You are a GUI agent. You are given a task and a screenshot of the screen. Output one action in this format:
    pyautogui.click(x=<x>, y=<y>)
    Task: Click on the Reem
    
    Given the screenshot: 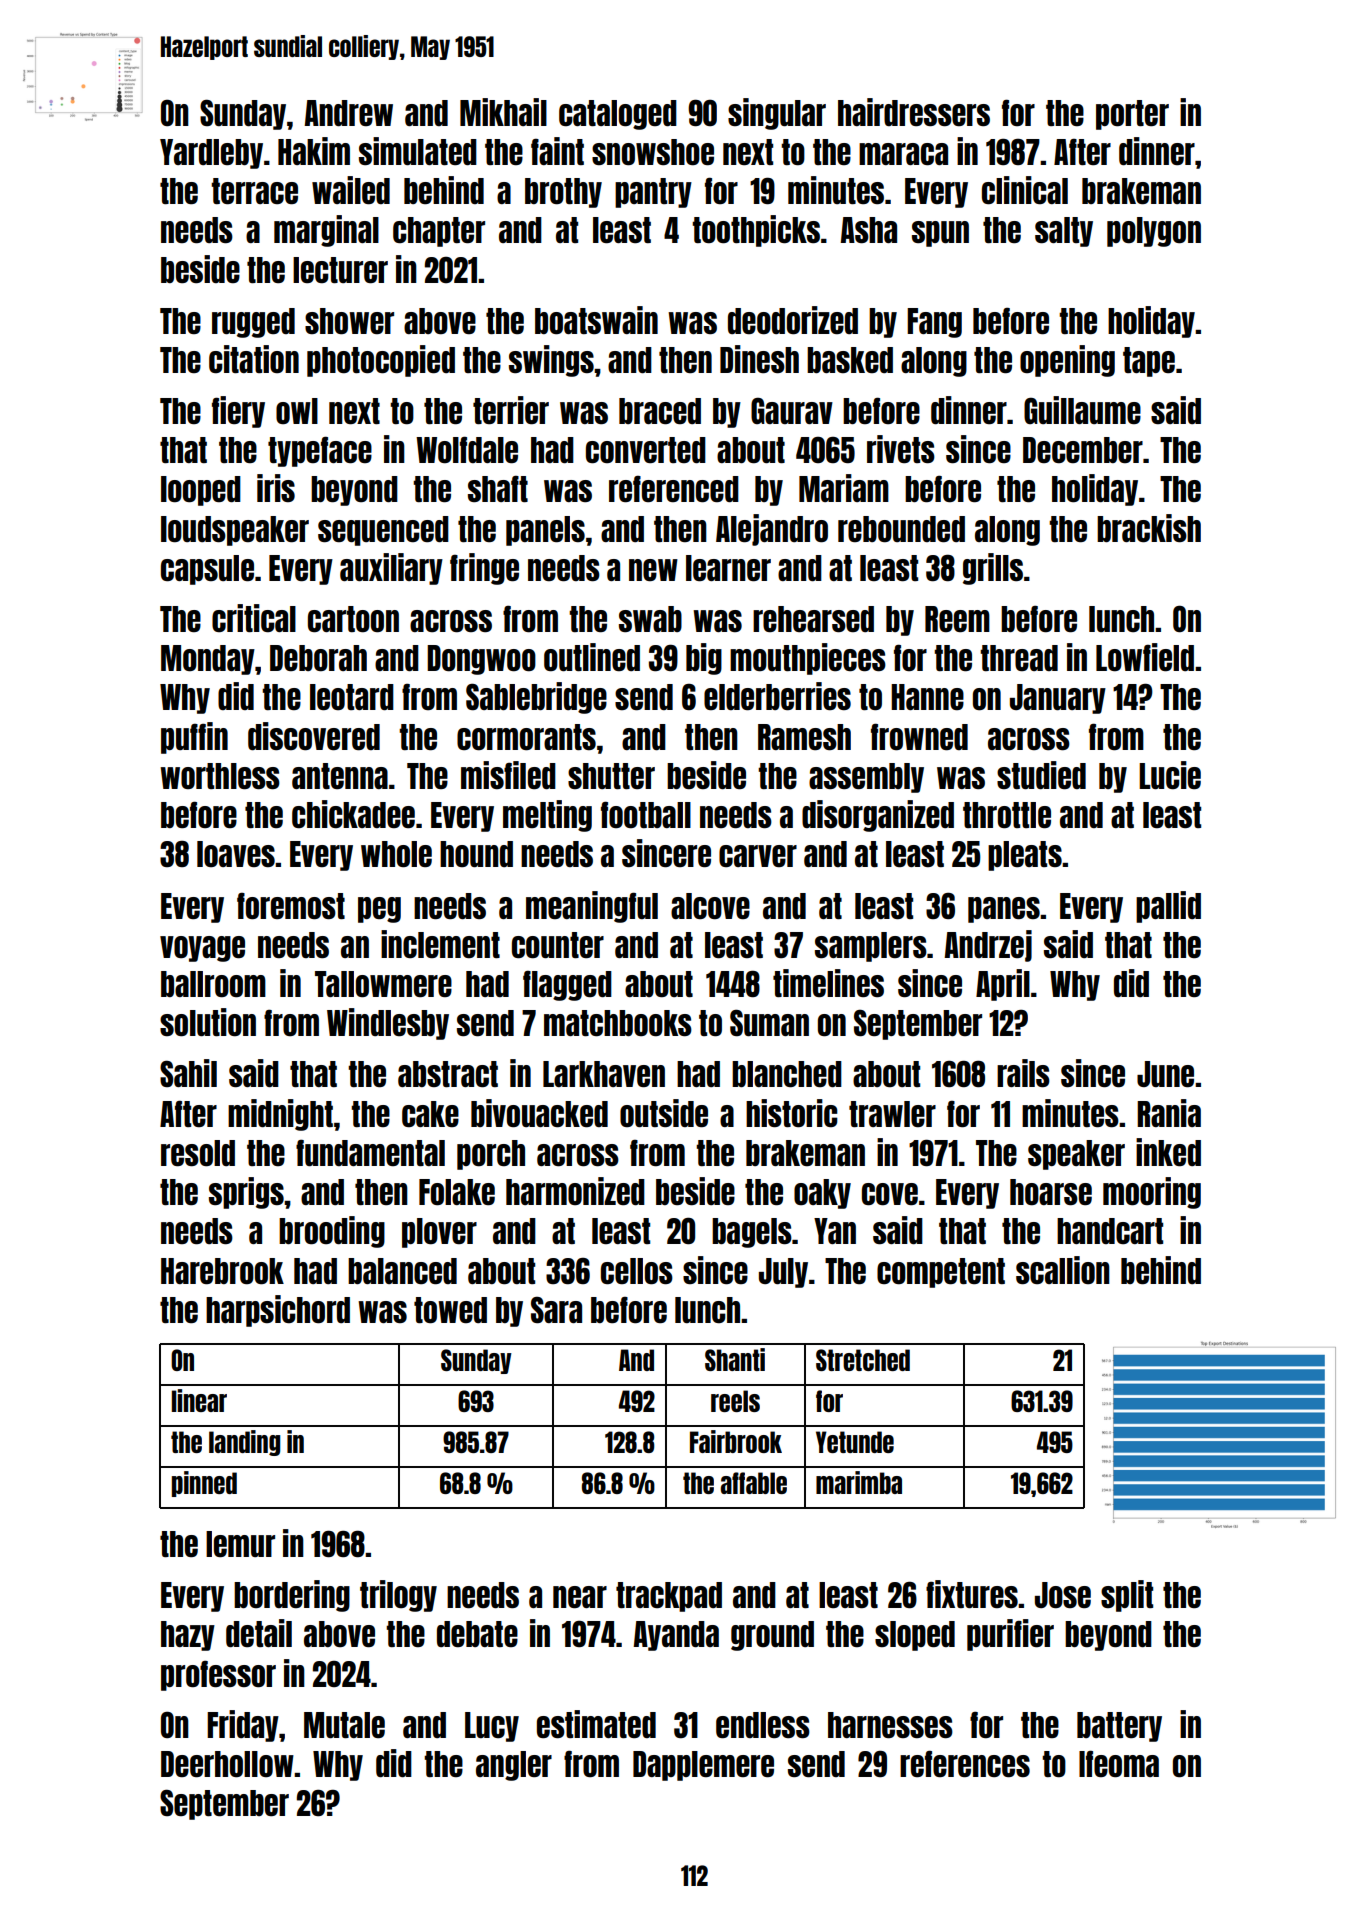 What is the action you would take?
    pyautogui.click(x=957, y=619)
